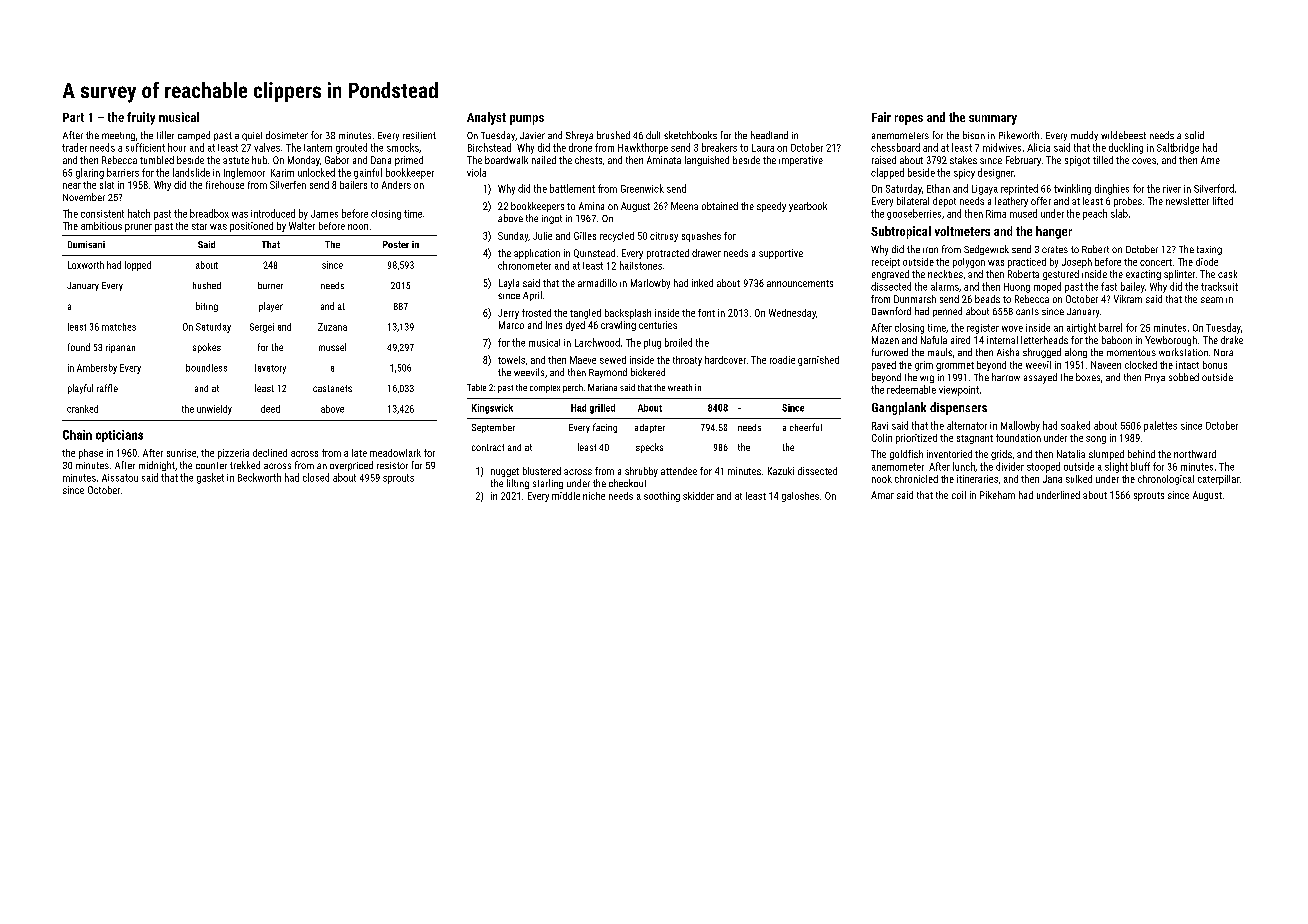  I want to click on Ravi, so click(880, 426).
